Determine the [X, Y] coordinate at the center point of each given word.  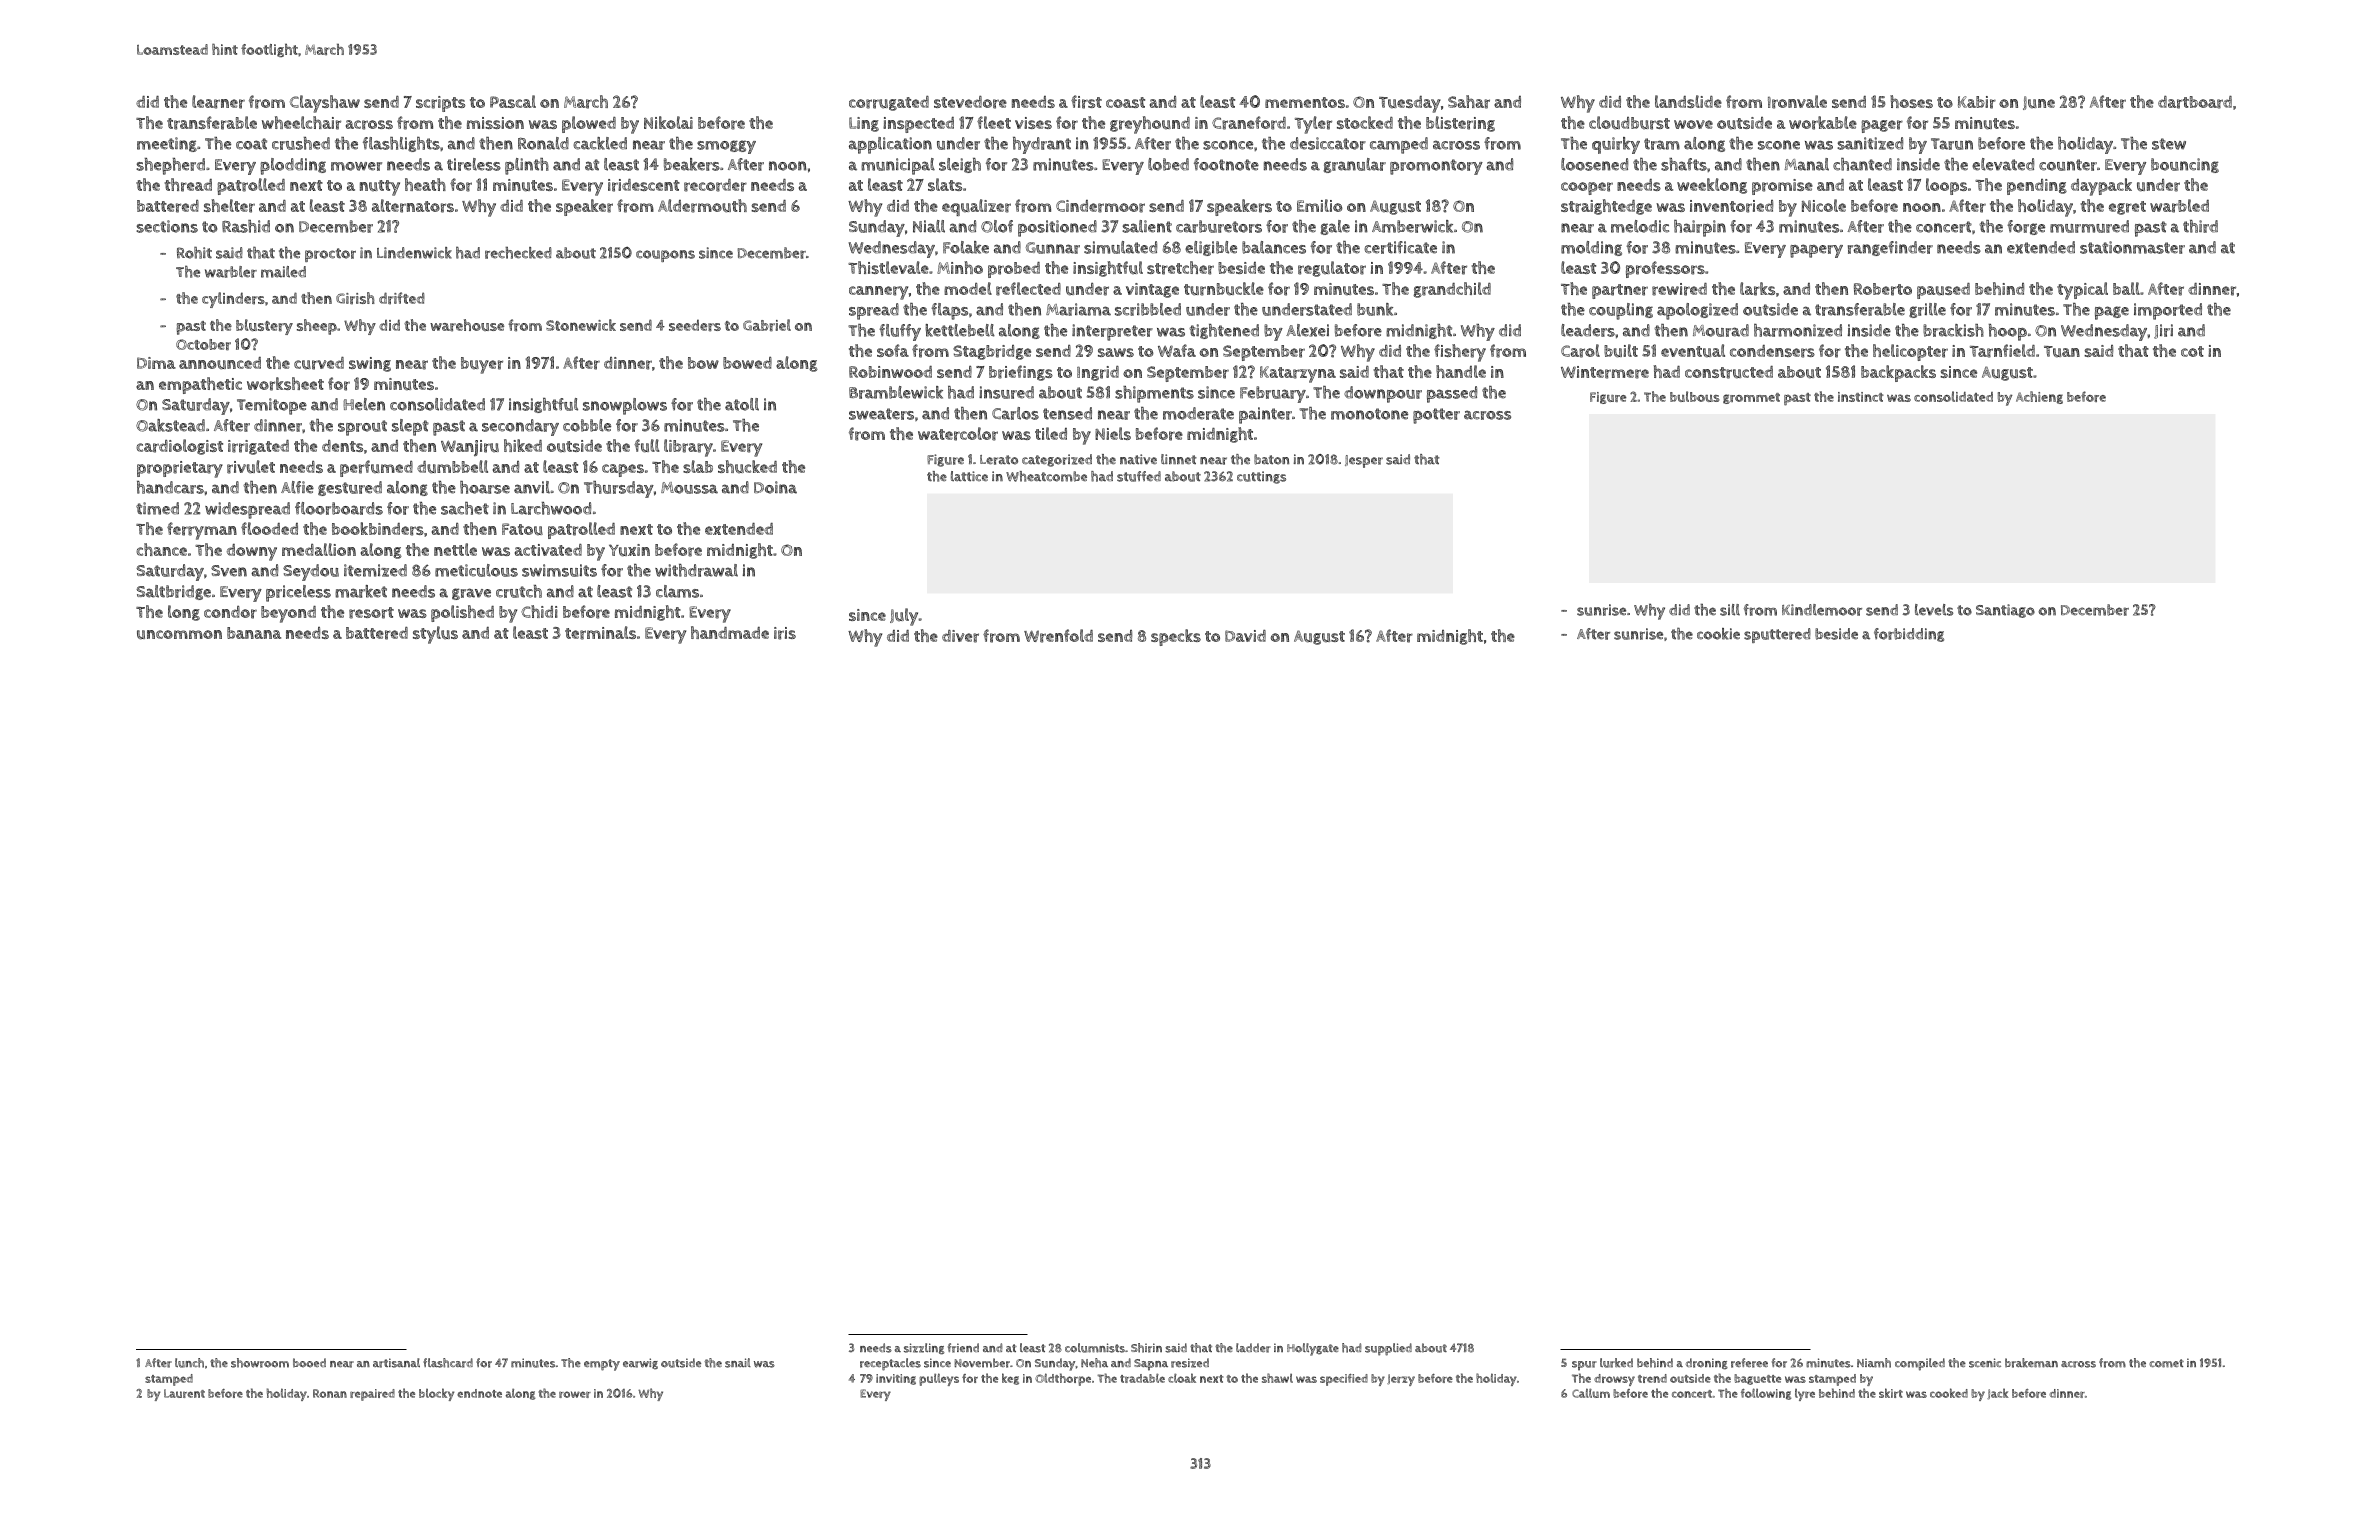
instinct [1861, 397]
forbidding [1909, 635]
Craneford [1249, 123]
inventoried [1731, 206]
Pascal [513, 101]
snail [738, 1363]
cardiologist [179, 447]
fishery [1460, 353]
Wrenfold [1058, 636]
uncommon [179, 635]
